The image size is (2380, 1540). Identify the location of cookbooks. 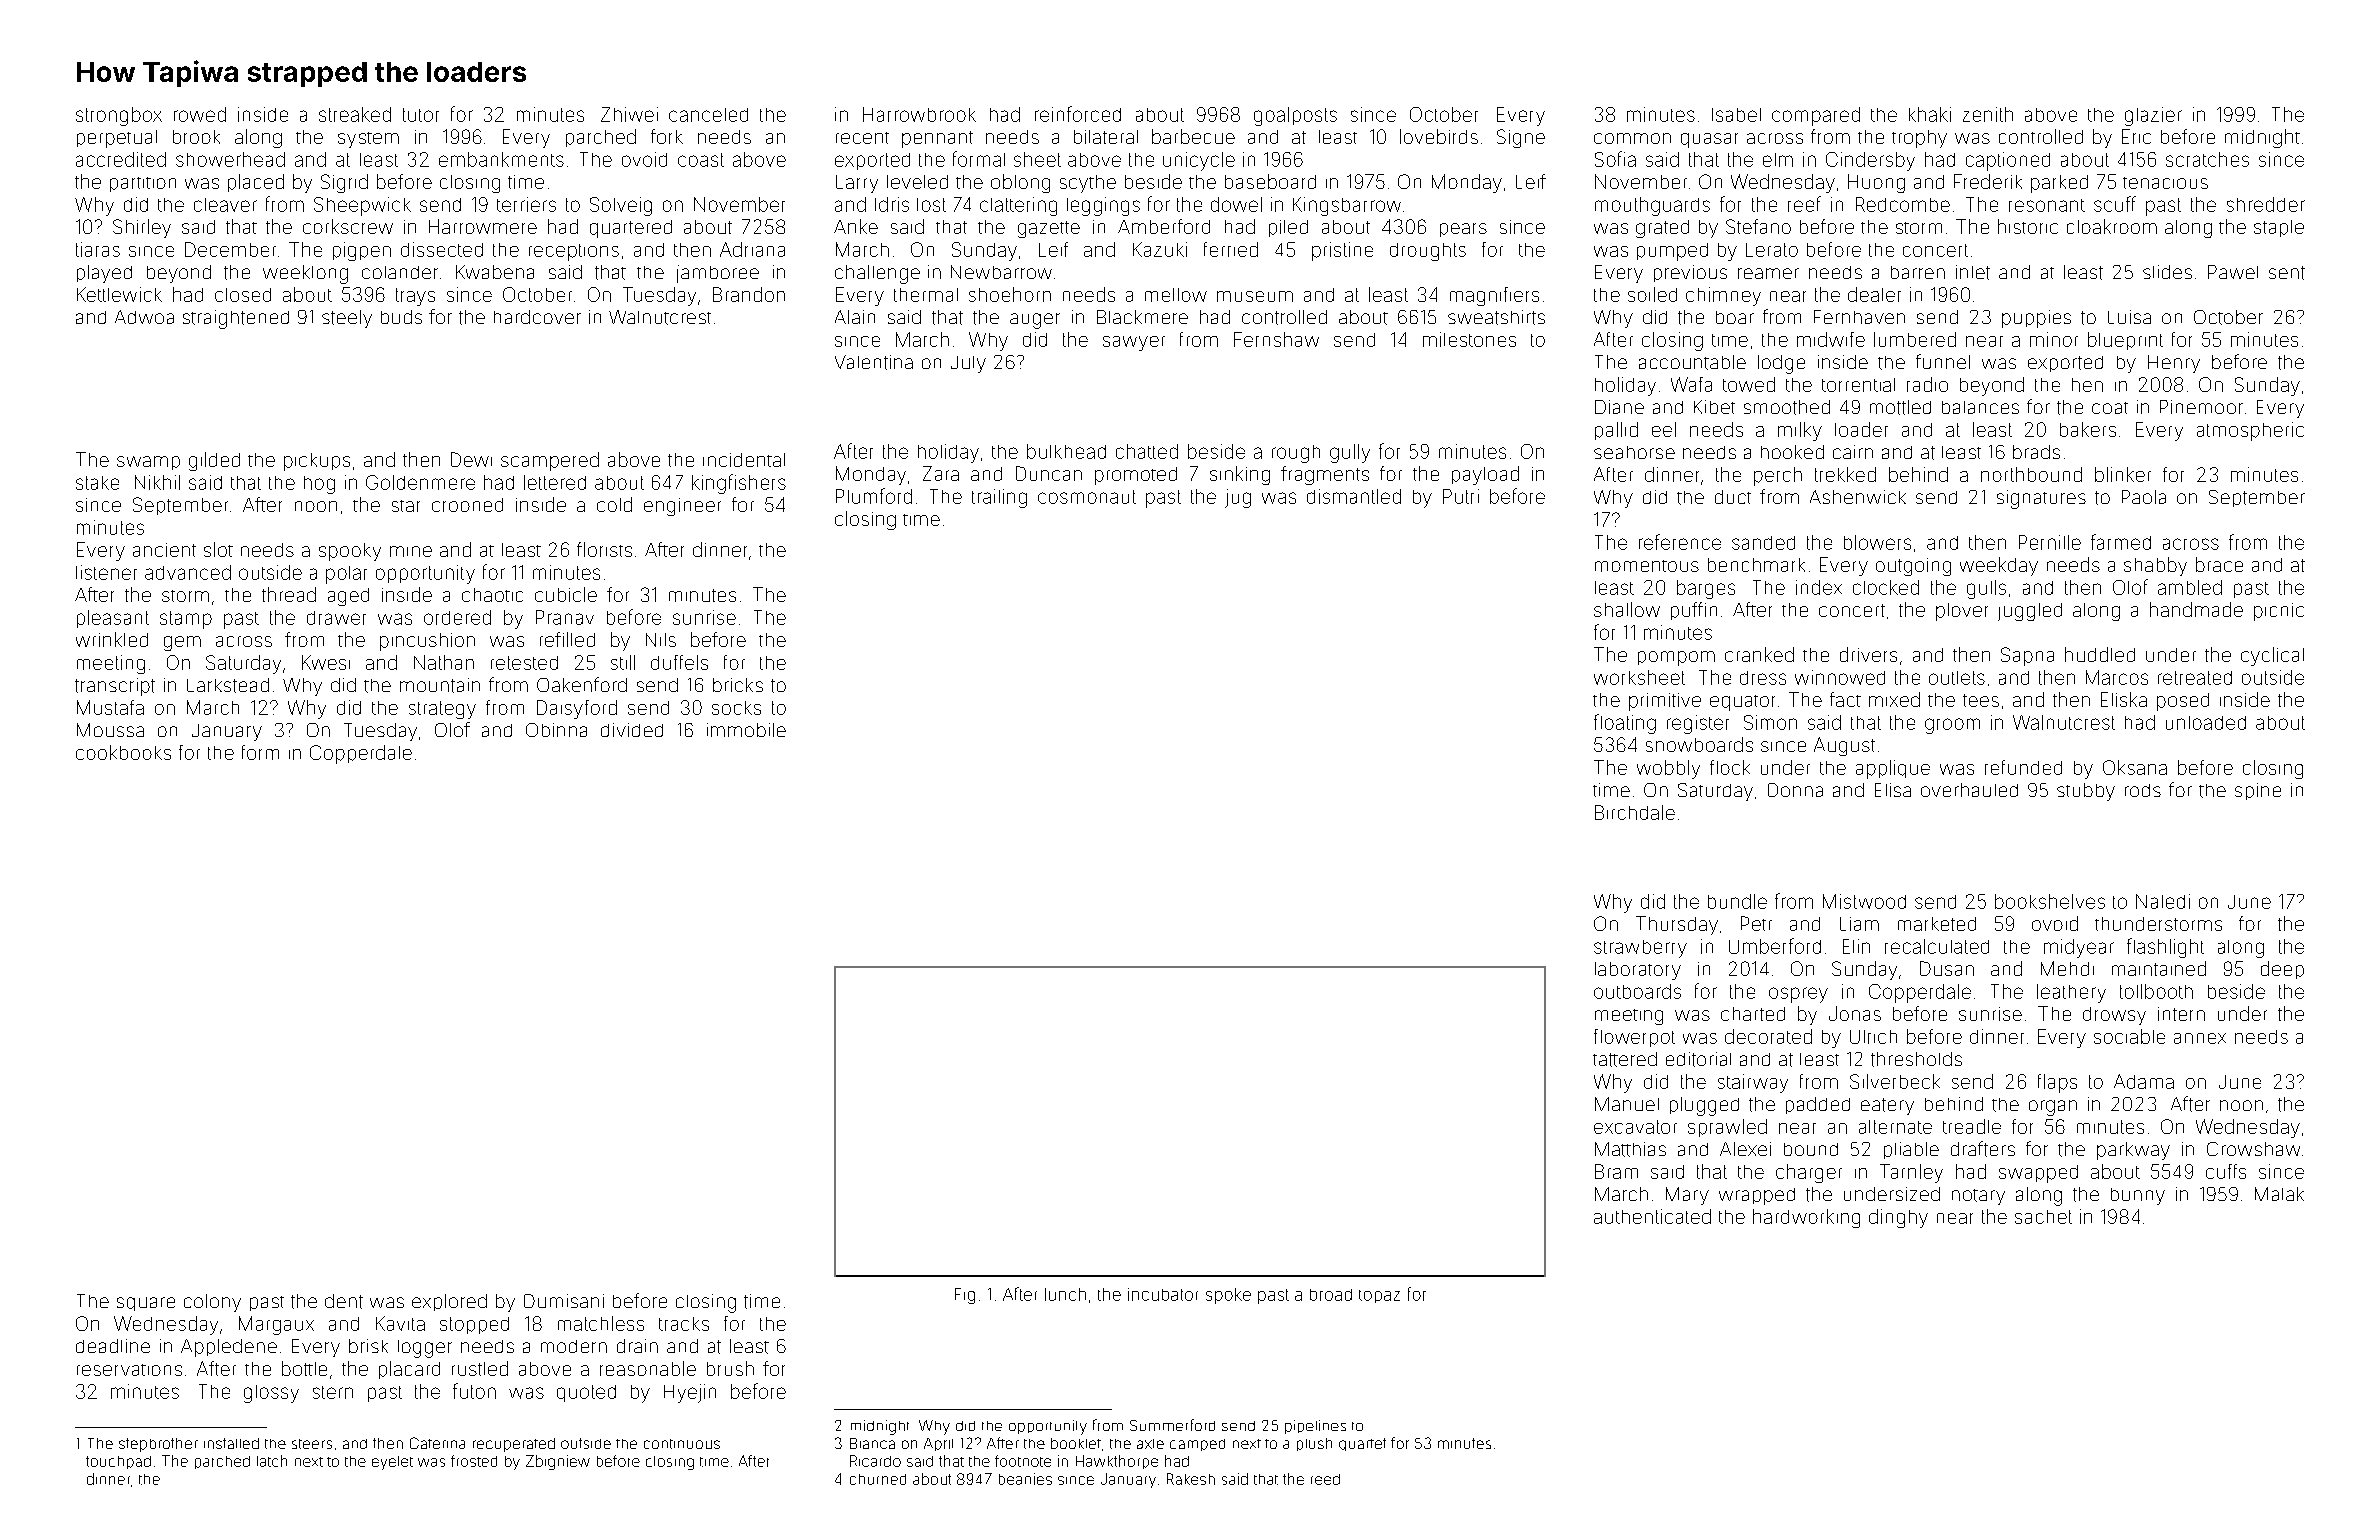
(123, 752).
